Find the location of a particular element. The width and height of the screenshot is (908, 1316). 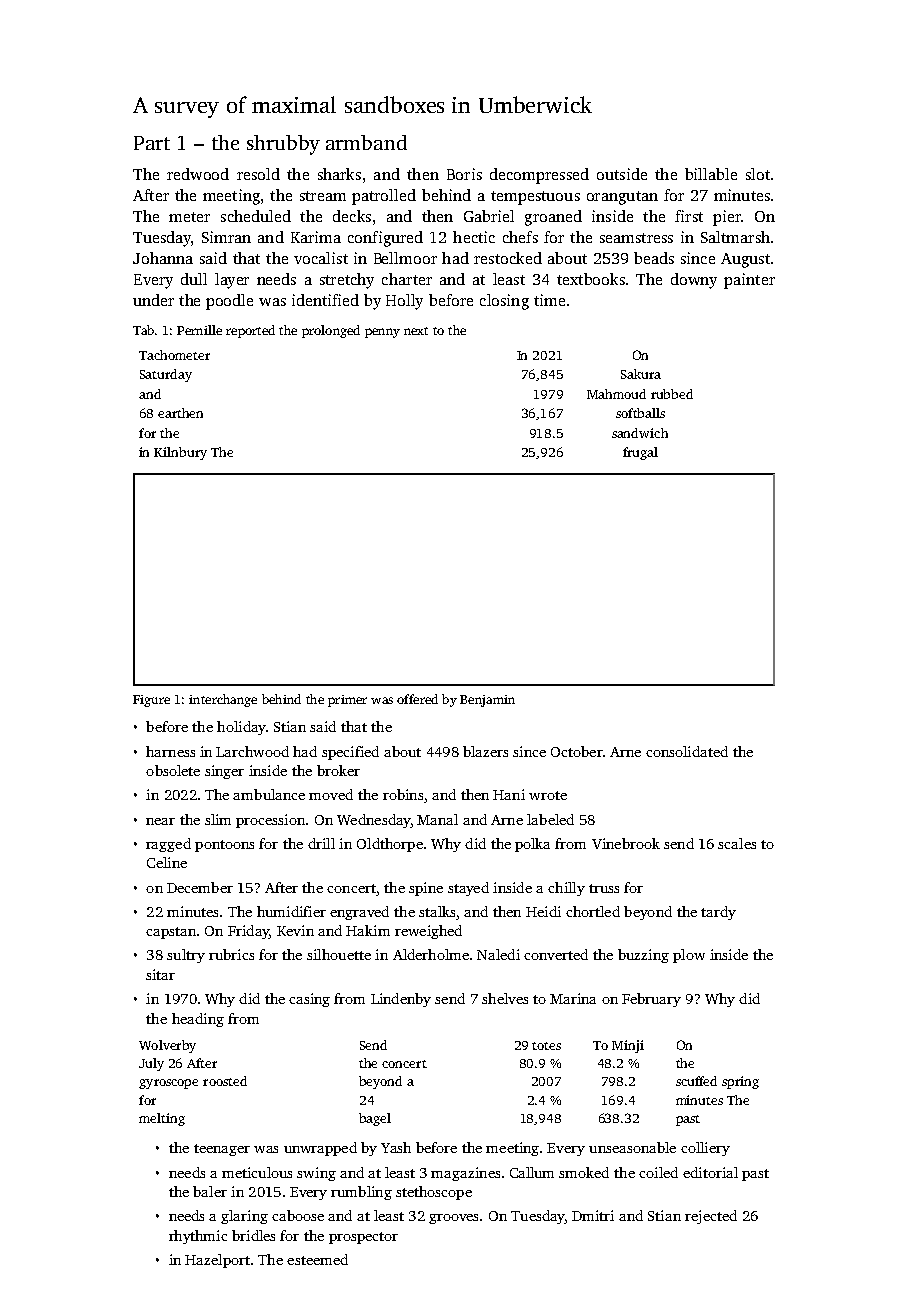

spring is located at coordinates (740, 1082).
